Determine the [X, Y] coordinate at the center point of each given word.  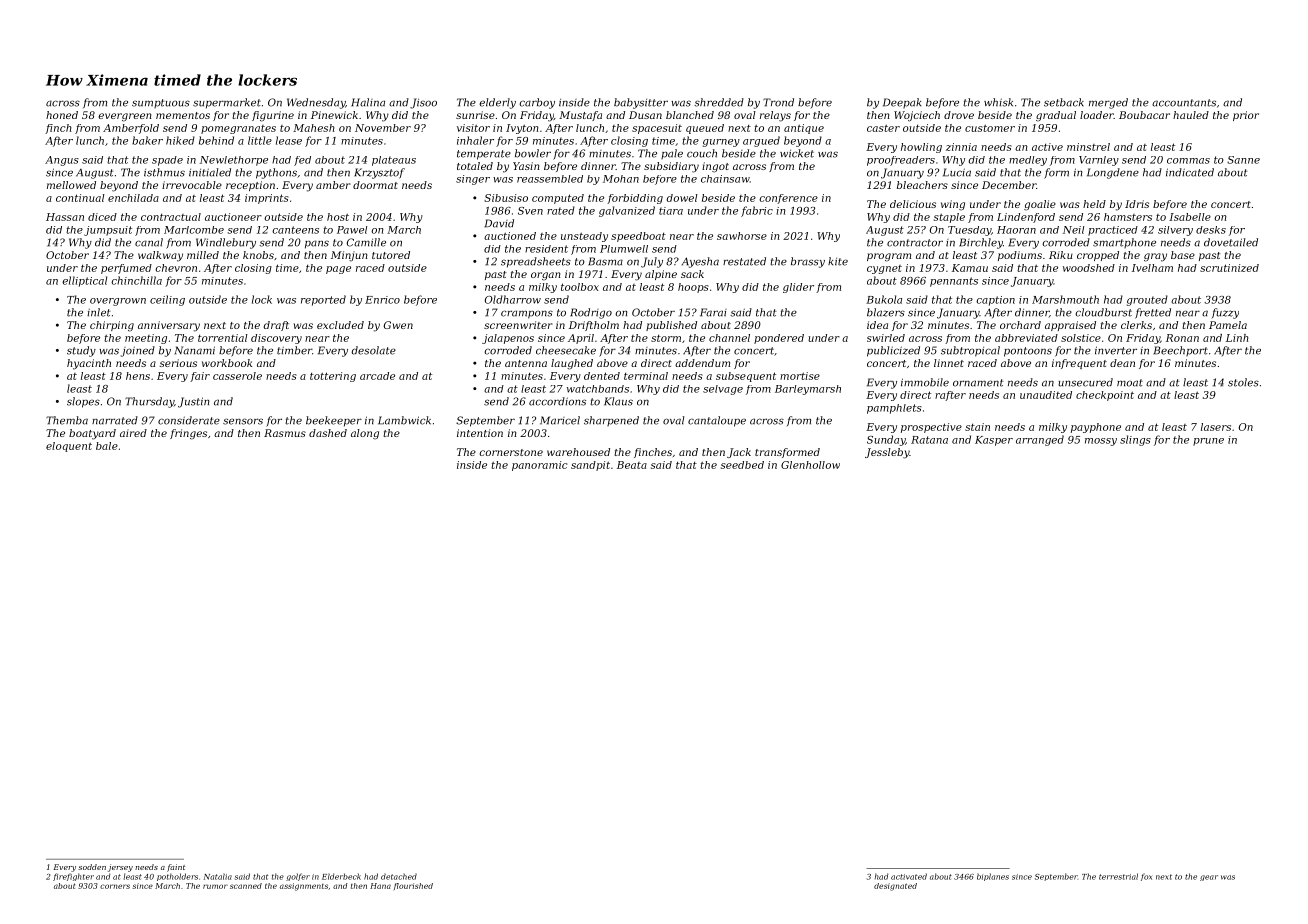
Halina [368, 102]
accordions [557, 401]
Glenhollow [810, 465]
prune [1208, 442]
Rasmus [285, 433]
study [81, 351]
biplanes [993, 877]
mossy [1101, 442]
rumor [215, 886]
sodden [92, 867]
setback [1064, 102]
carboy [537, 103]
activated [909, 876]
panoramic [539, 466]
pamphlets [894, 409]
